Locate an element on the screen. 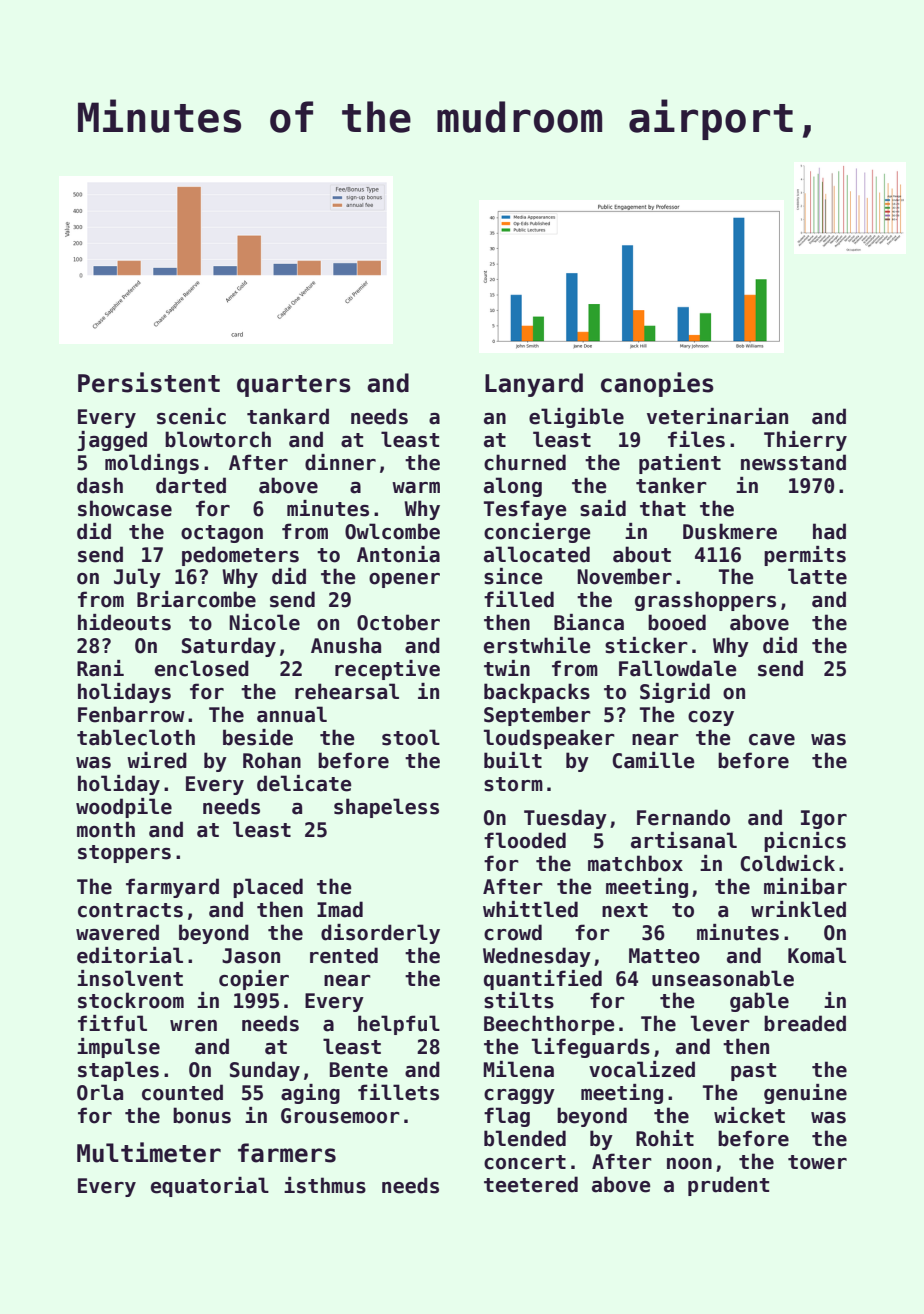 The width and height of the screenshot is (924, 1314). helpful is located at coordinates (399, 1025).
